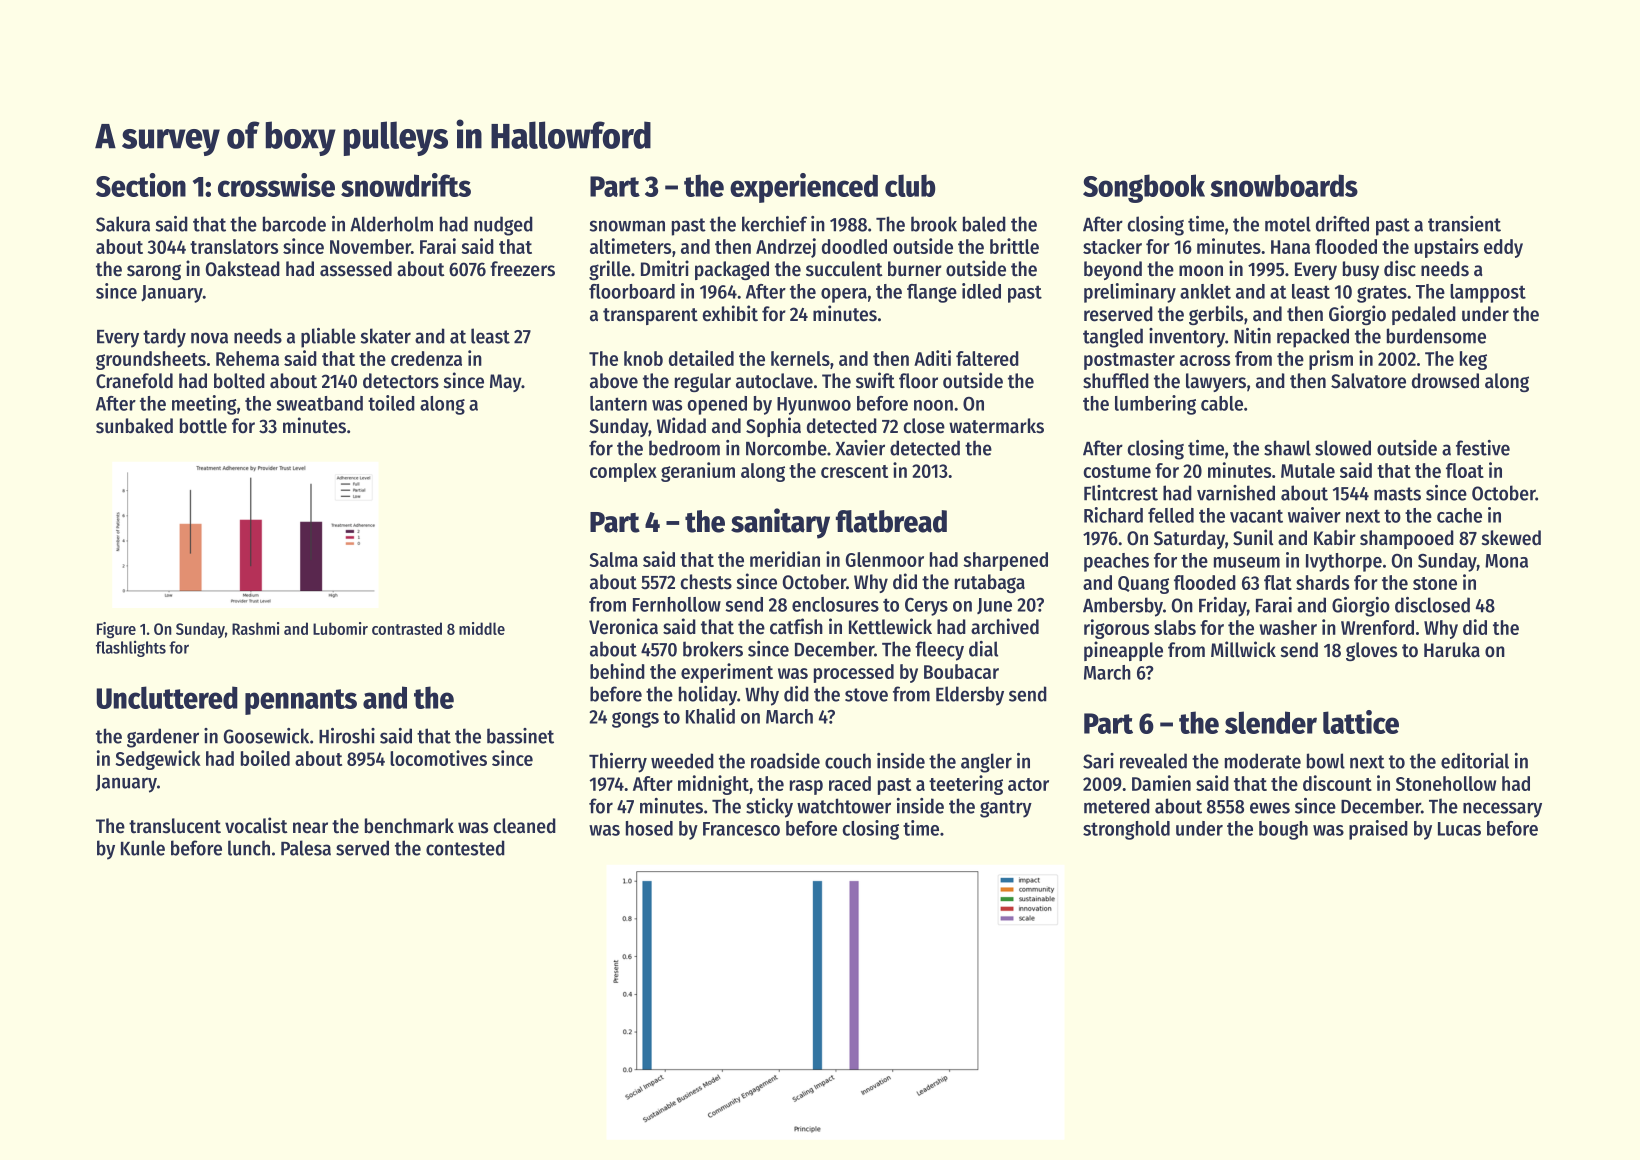  What do you see at coordinates (1377, 627) in the page?
I see `Wrenford` at bounding box center [1377, 627].
